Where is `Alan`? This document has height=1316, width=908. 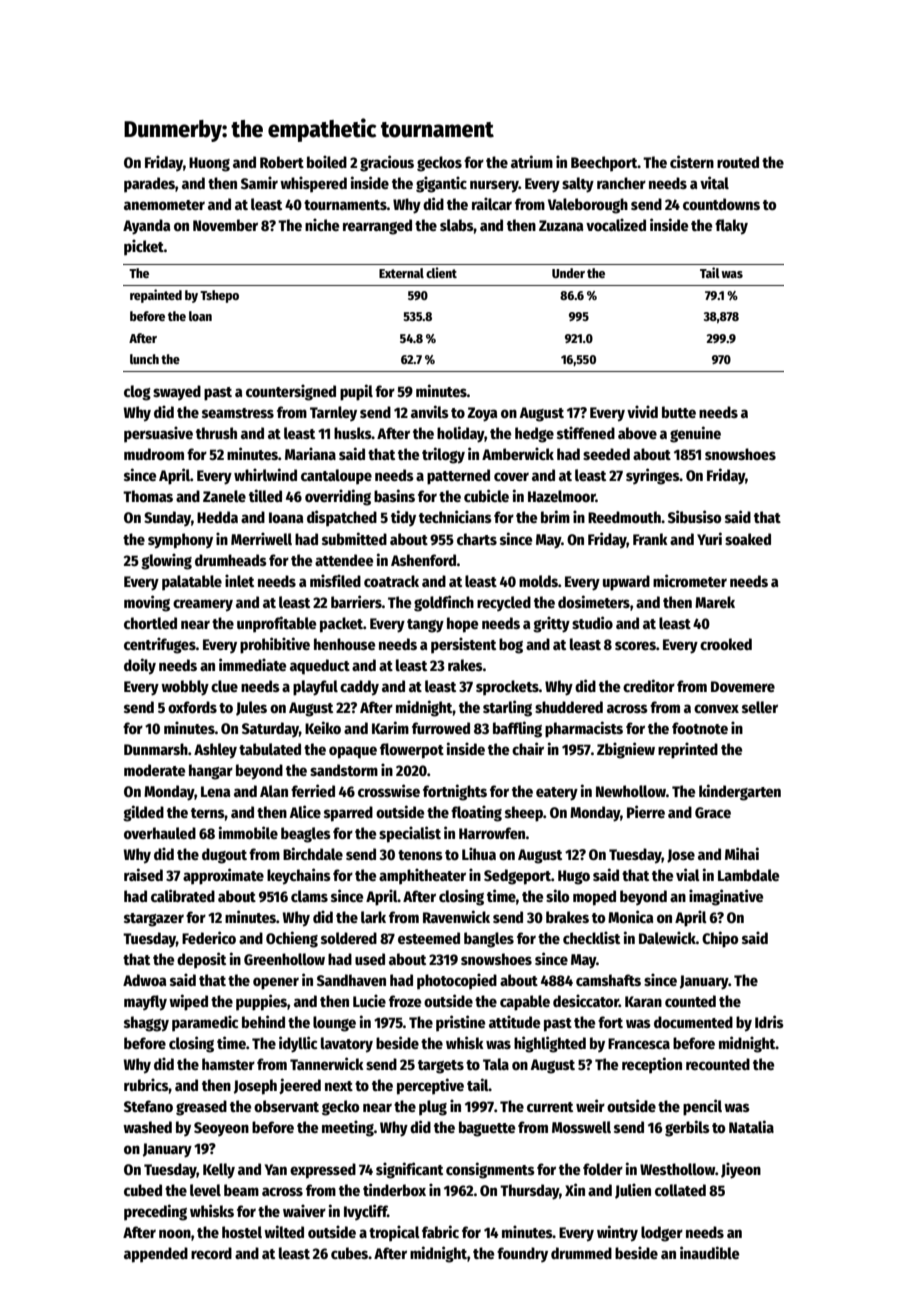 Alan is located at coordinates (274, 791).
